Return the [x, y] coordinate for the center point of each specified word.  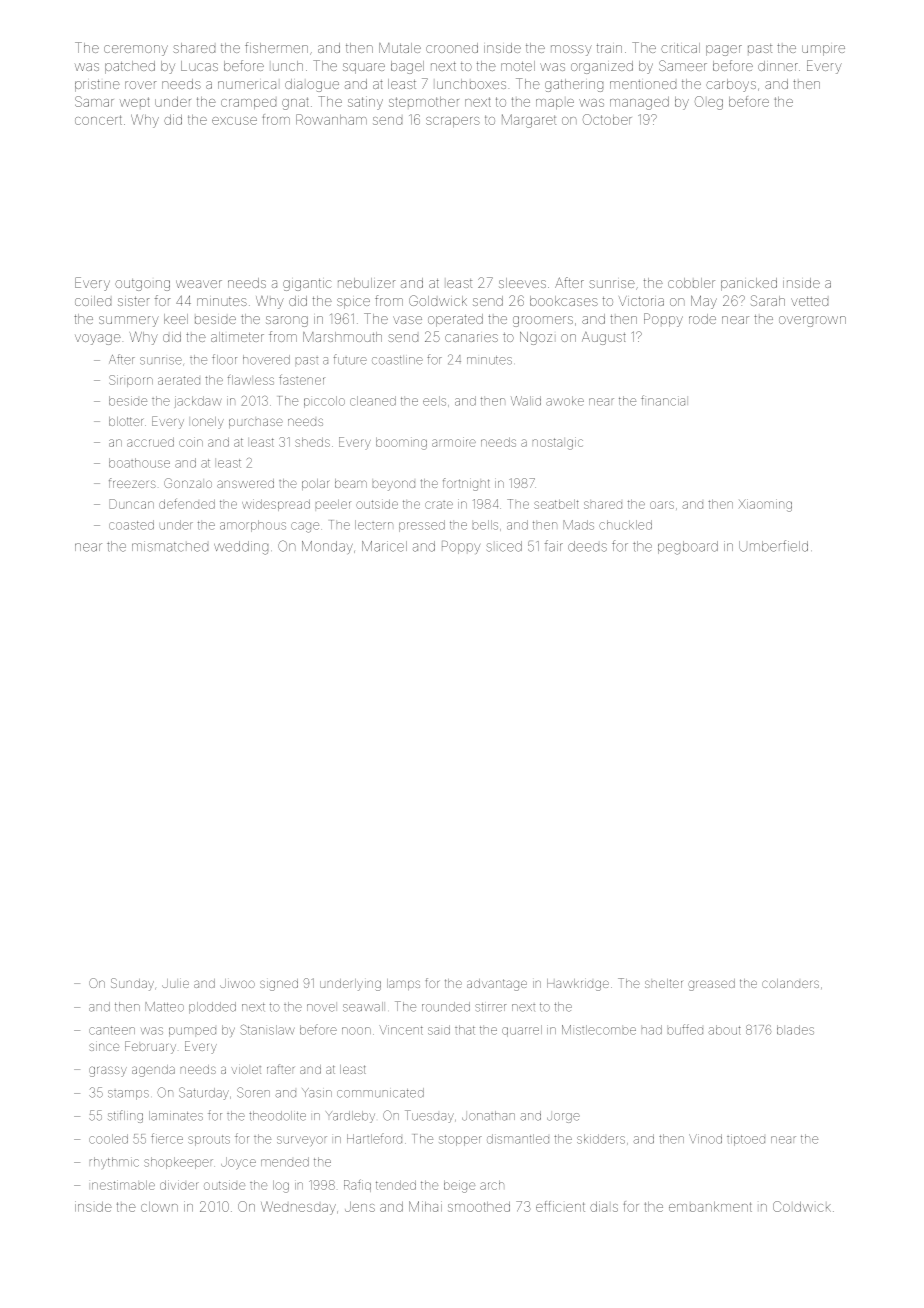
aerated [179, 380]
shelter [663, 983]
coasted [131, 525]
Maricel [384, 546]
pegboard [688, 548]
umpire [823, 50]
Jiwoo [237, 983]
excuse [234, 121]
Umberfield [773, 546]
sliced [504, 546]
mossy [571, 50]
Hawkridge [578, 985]
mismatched [170, 546]
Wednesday [298, 1208]
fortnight [466, 484]
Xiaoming [765, 505]
